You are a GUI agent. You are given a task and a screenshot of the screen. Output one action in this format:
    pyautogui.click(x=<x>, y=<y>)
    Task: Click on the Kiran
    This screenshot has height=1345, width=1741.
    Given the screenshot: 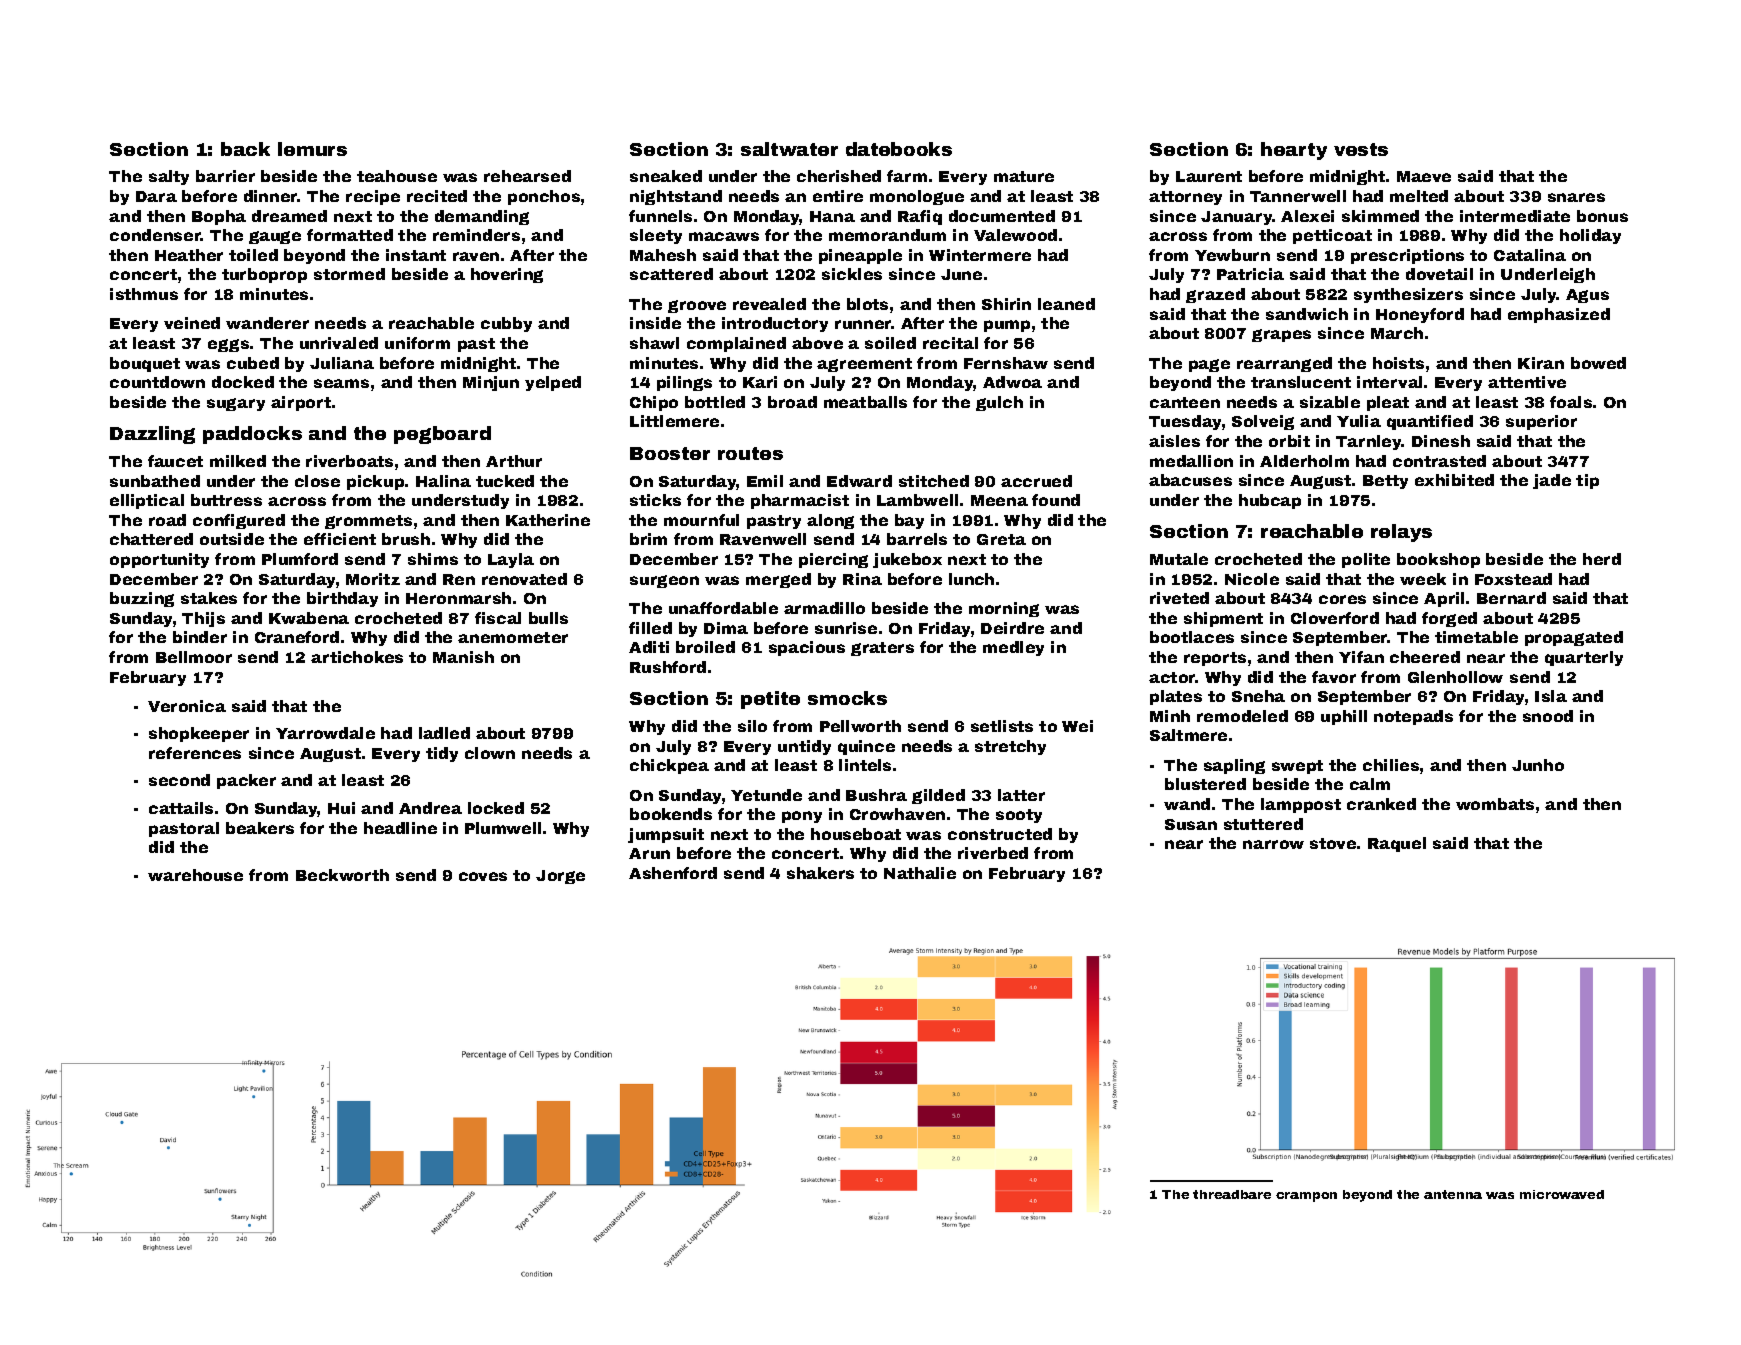 What is the action you would take?
    pyautogui.click(x=1541, y=363)
